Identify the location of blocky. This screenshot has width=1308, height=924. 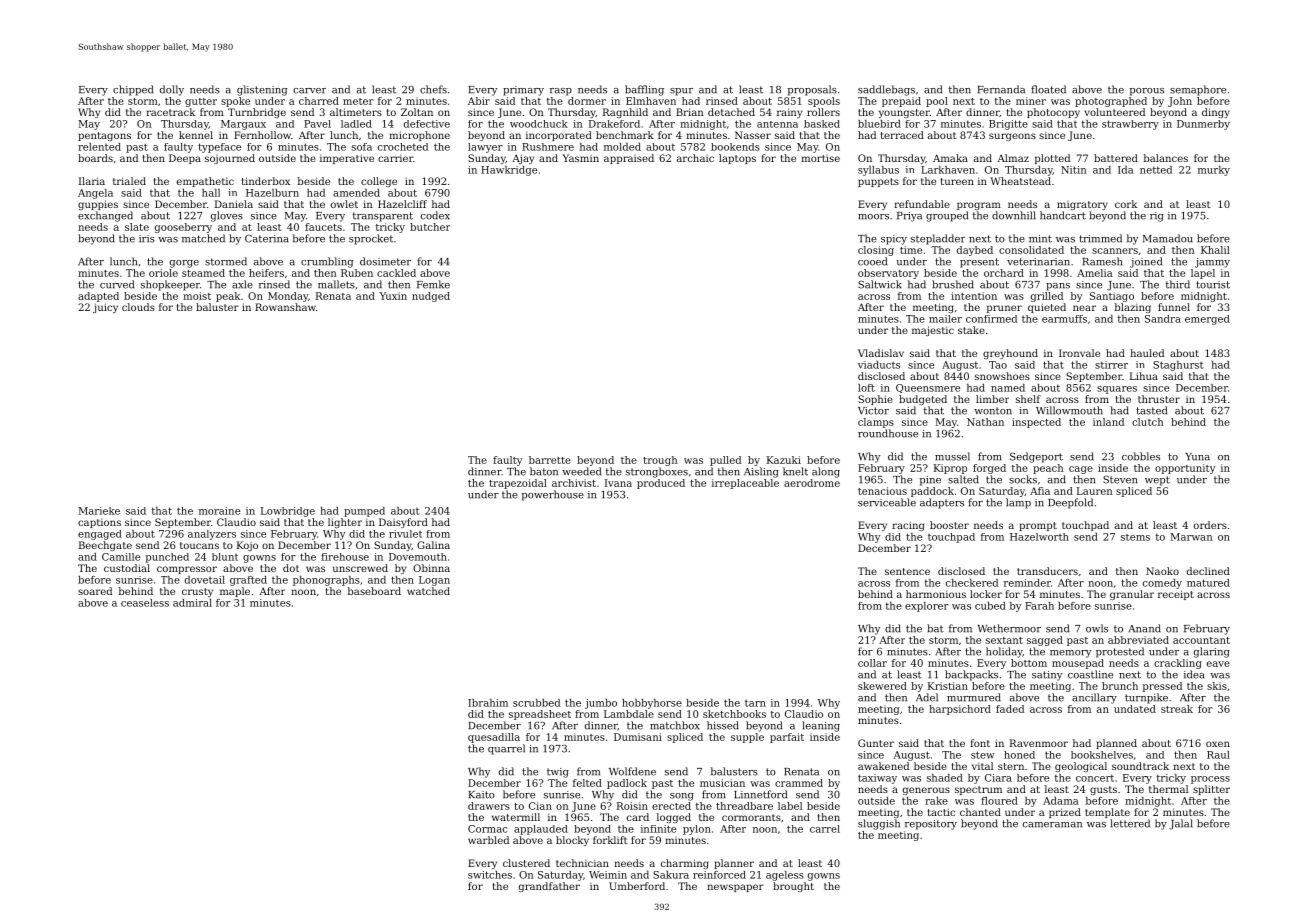
(572, 841).
